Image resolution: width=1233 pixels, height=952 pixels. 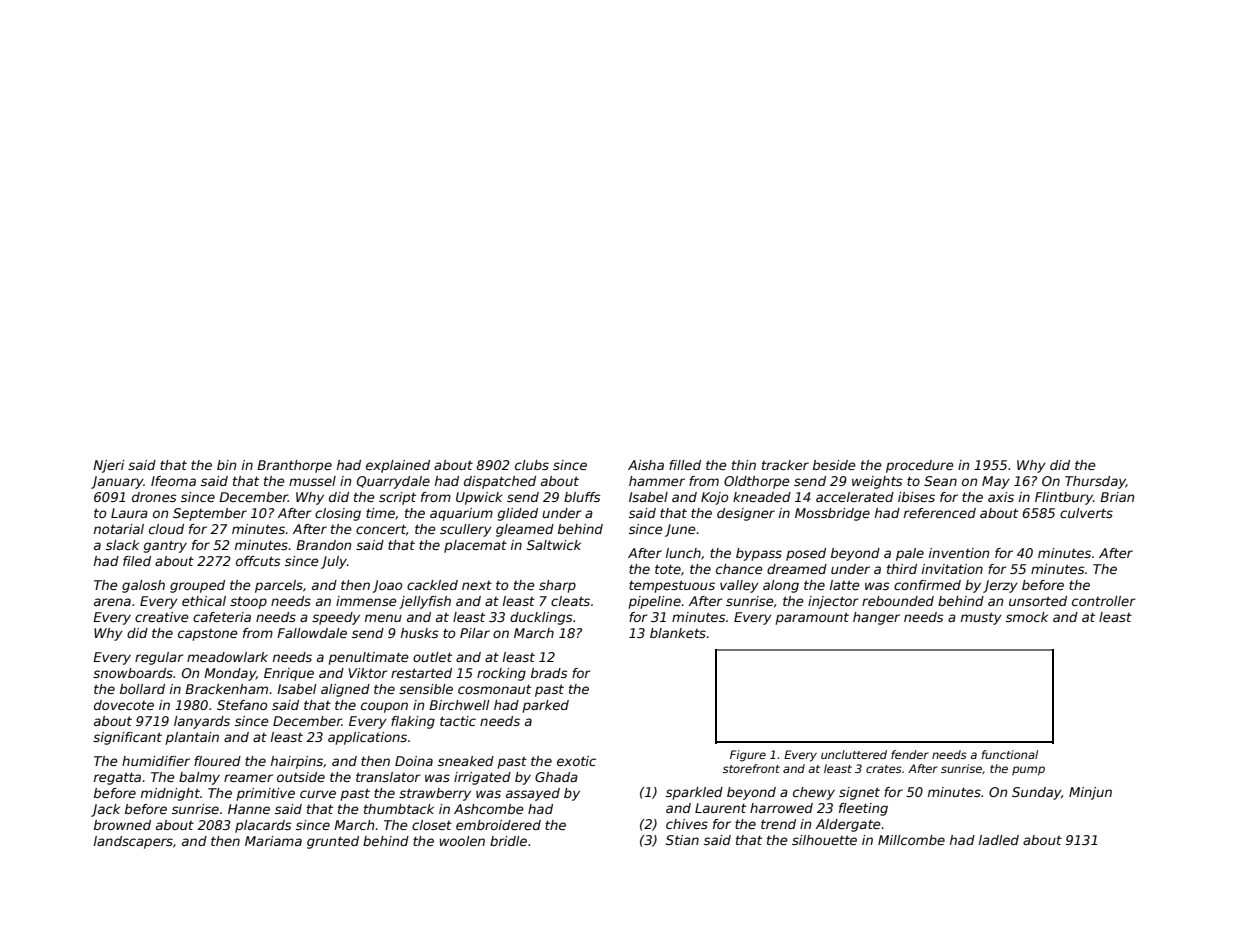 What do you see at coordinates (432, 657) in the screenshot?
I see `outlet` at bounding box center [432, 657].
